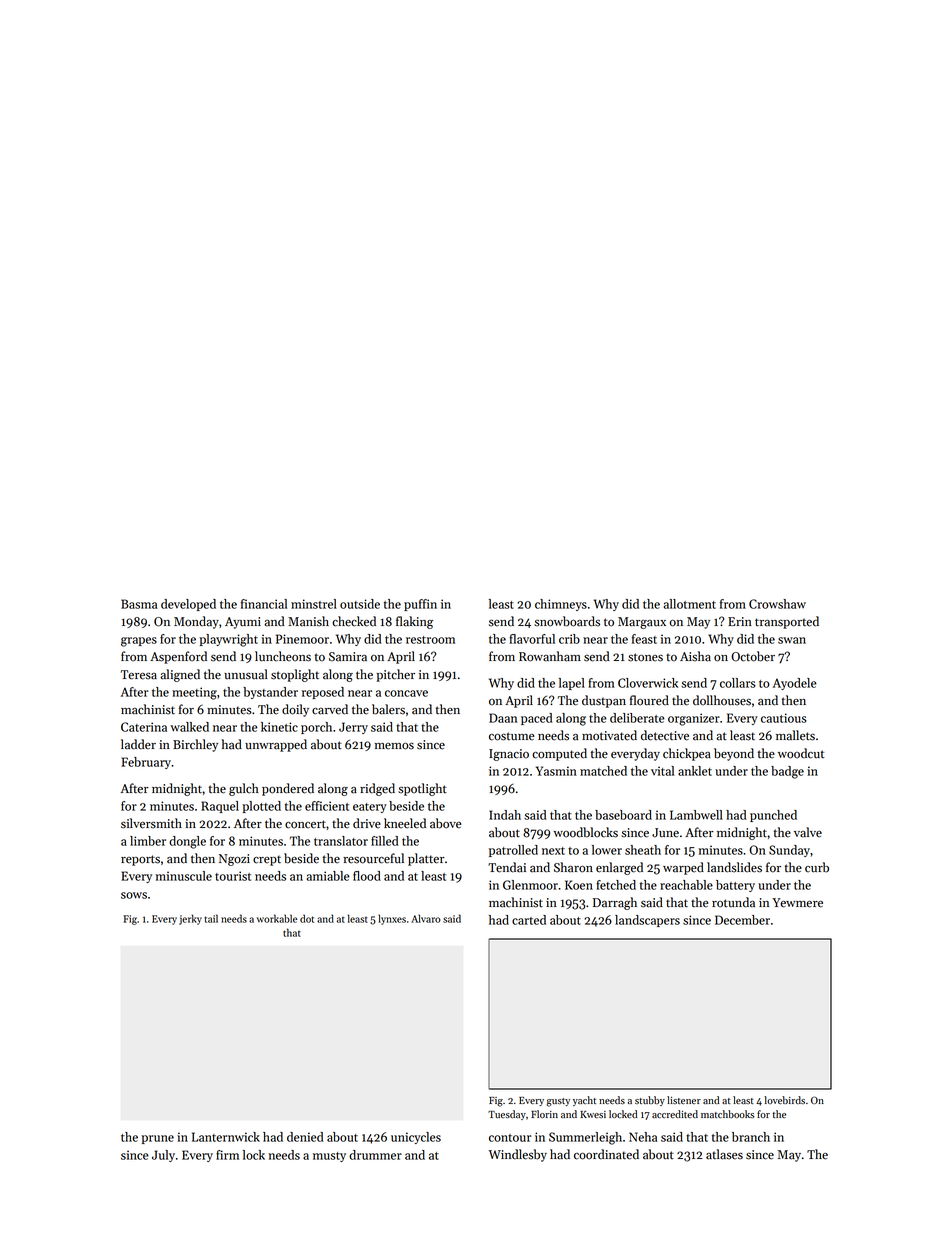 This image has height=1233, width=952. I want to click on transported, so click(787, 622).
